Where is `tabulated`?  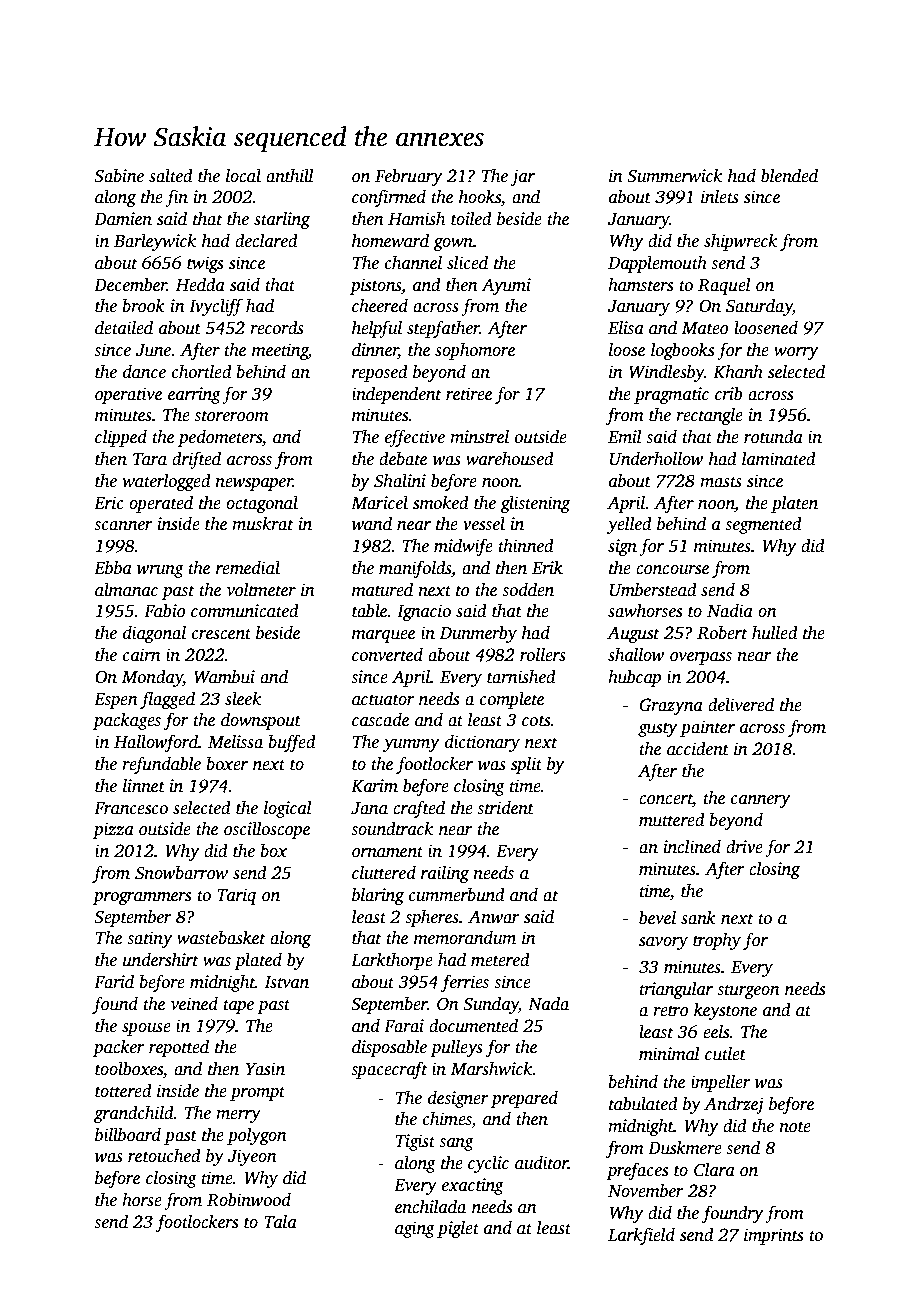
tabulated is located at coordinates (643, 1104).
